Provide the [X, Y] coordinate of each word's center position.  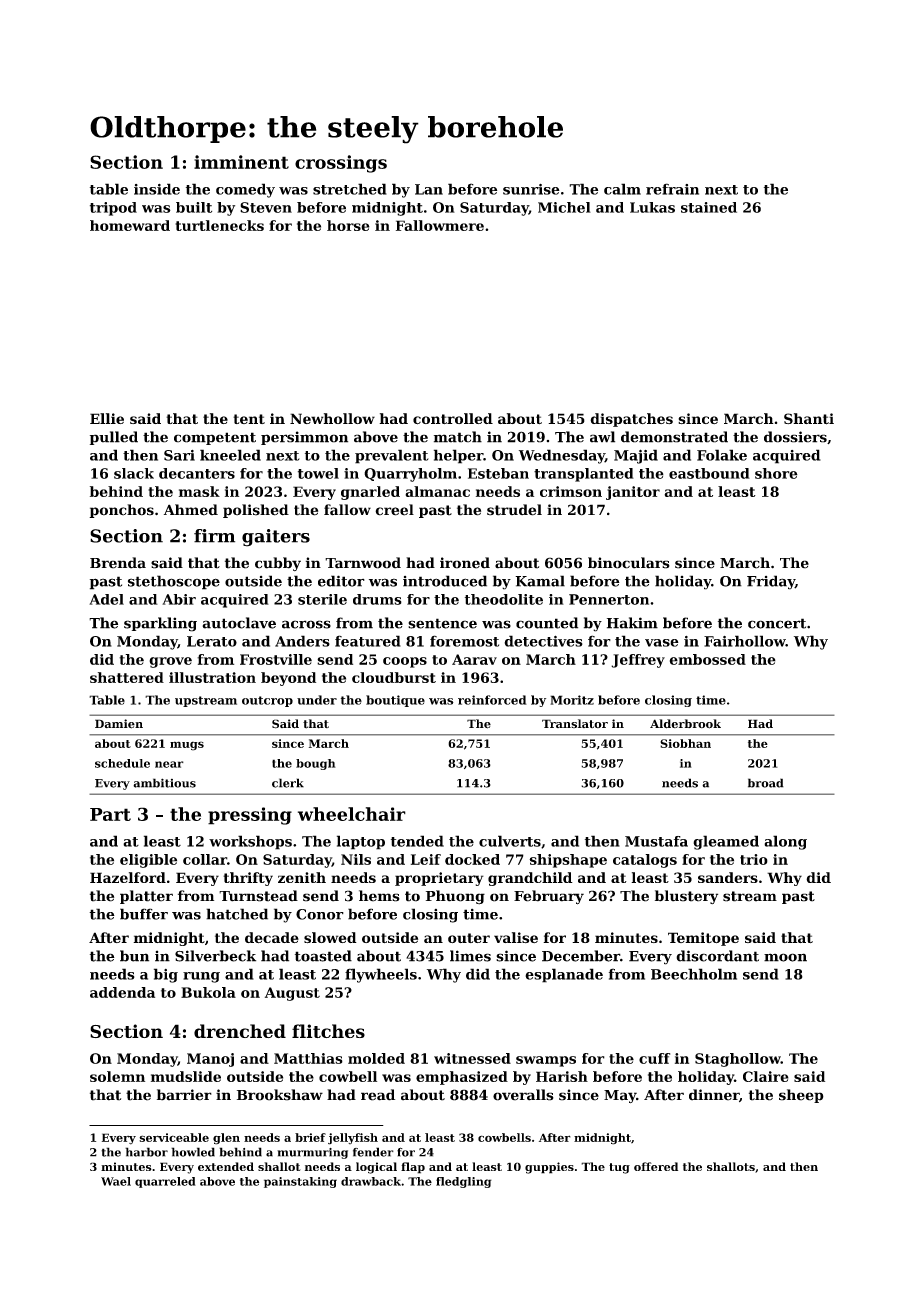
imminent [241, 162]
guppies [549, 1168]
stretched [350, 189]
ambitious [164, 783]
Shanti [809, 419]
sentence [442, 623]
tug [619, 1168]
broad [766, 783]
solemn [117, 1076]
